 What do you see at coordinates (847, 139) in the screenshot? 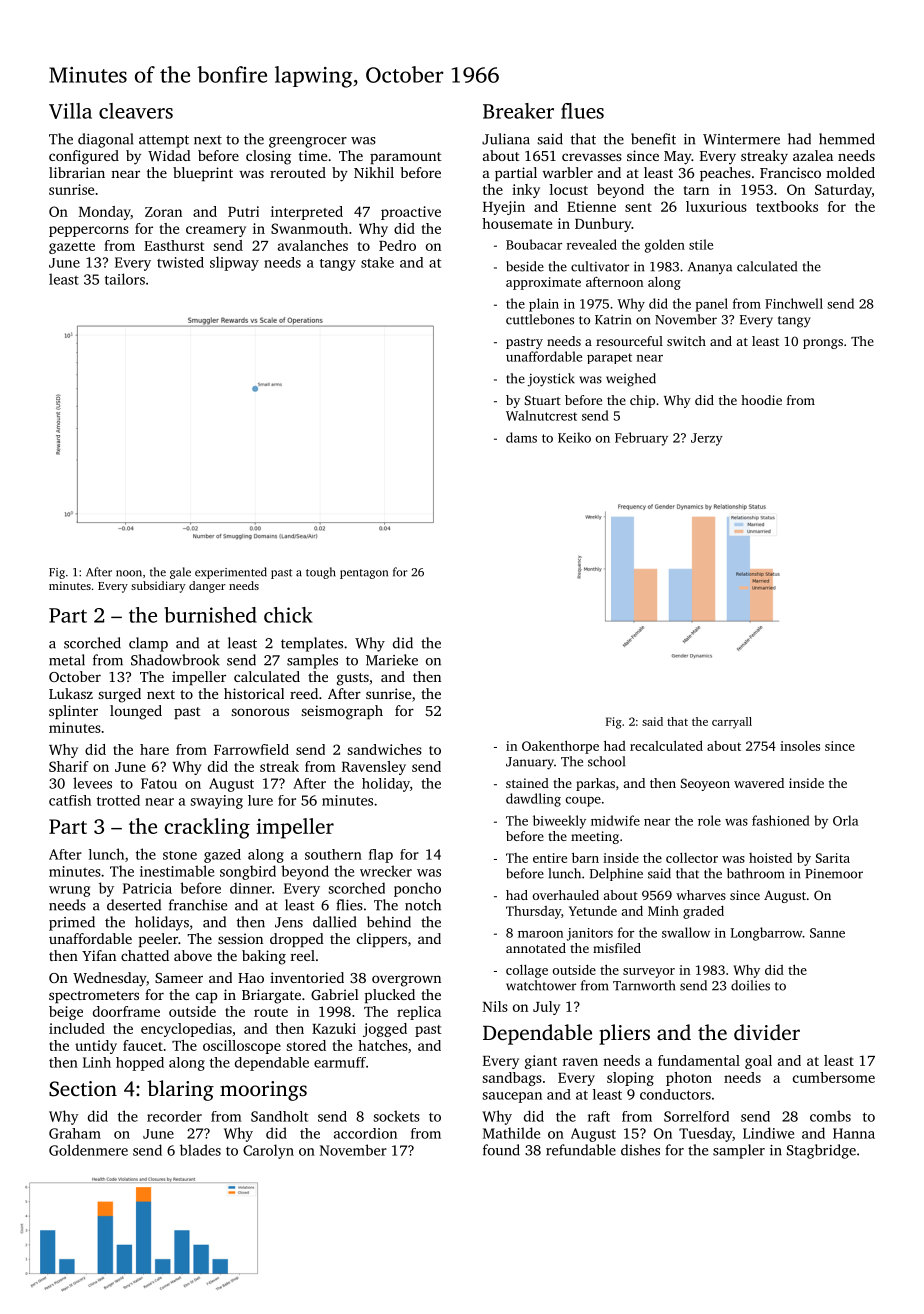
I see `hemmed` at bounding box center [847, 139].
